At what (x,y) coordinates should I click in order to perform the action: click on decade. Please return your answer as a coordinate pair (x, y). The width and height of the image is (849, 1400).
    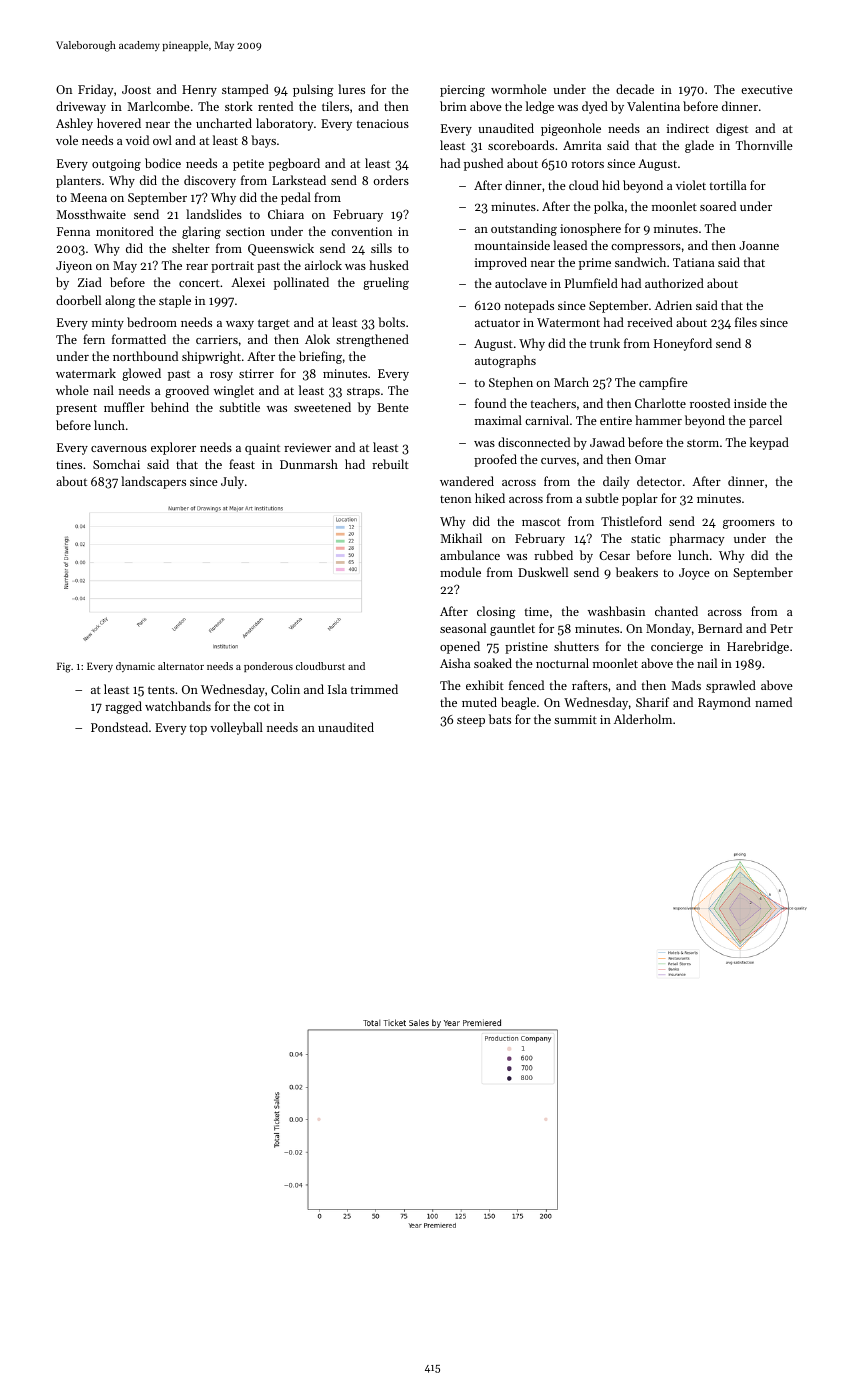
    Looking at the image, I should click on (635, 89).
